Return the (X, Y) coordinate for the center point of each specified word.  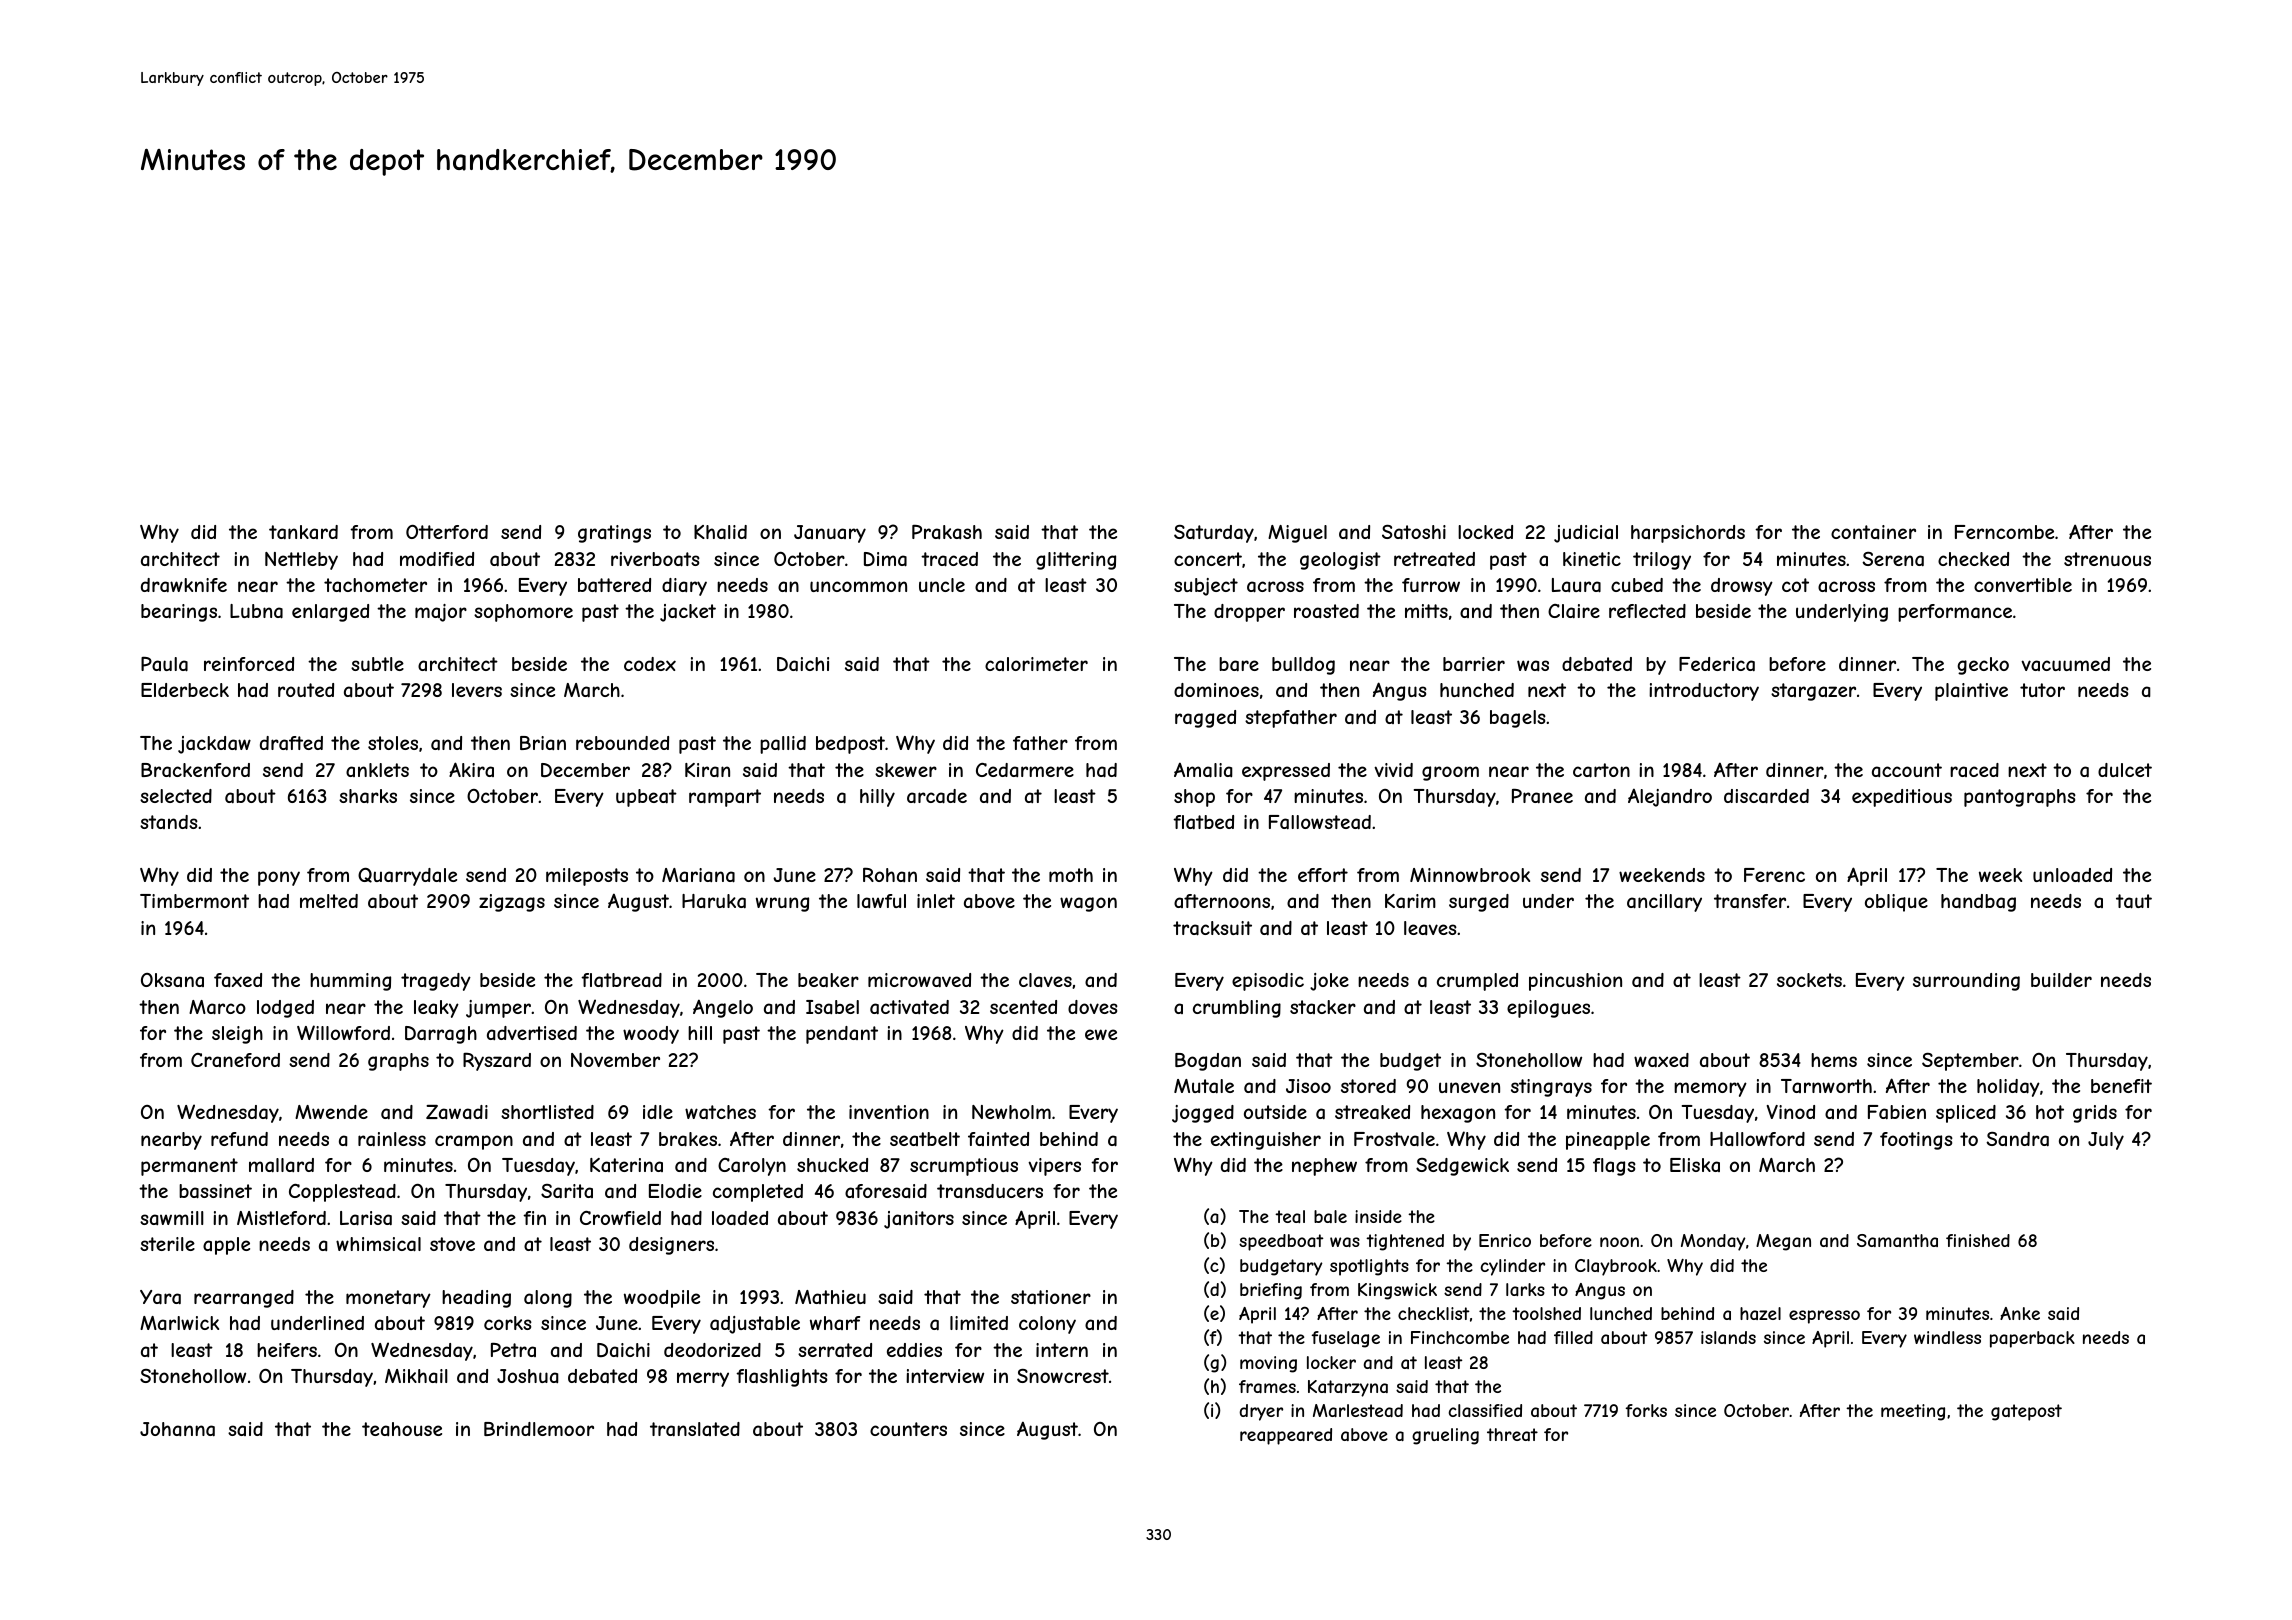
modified (437, 559)
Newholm (1011, 1112)
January (830, 534)
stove (452, 1244)
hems (1834, 1060)
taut (2134, 901)
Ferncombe (2004, 532)
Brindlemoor (539, 1429)
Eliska (1695, 1165)
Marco (217, 1007)
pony (279, 878)
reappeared (1286, 1436)
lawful (881, 901)
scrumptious (964, 1167)
